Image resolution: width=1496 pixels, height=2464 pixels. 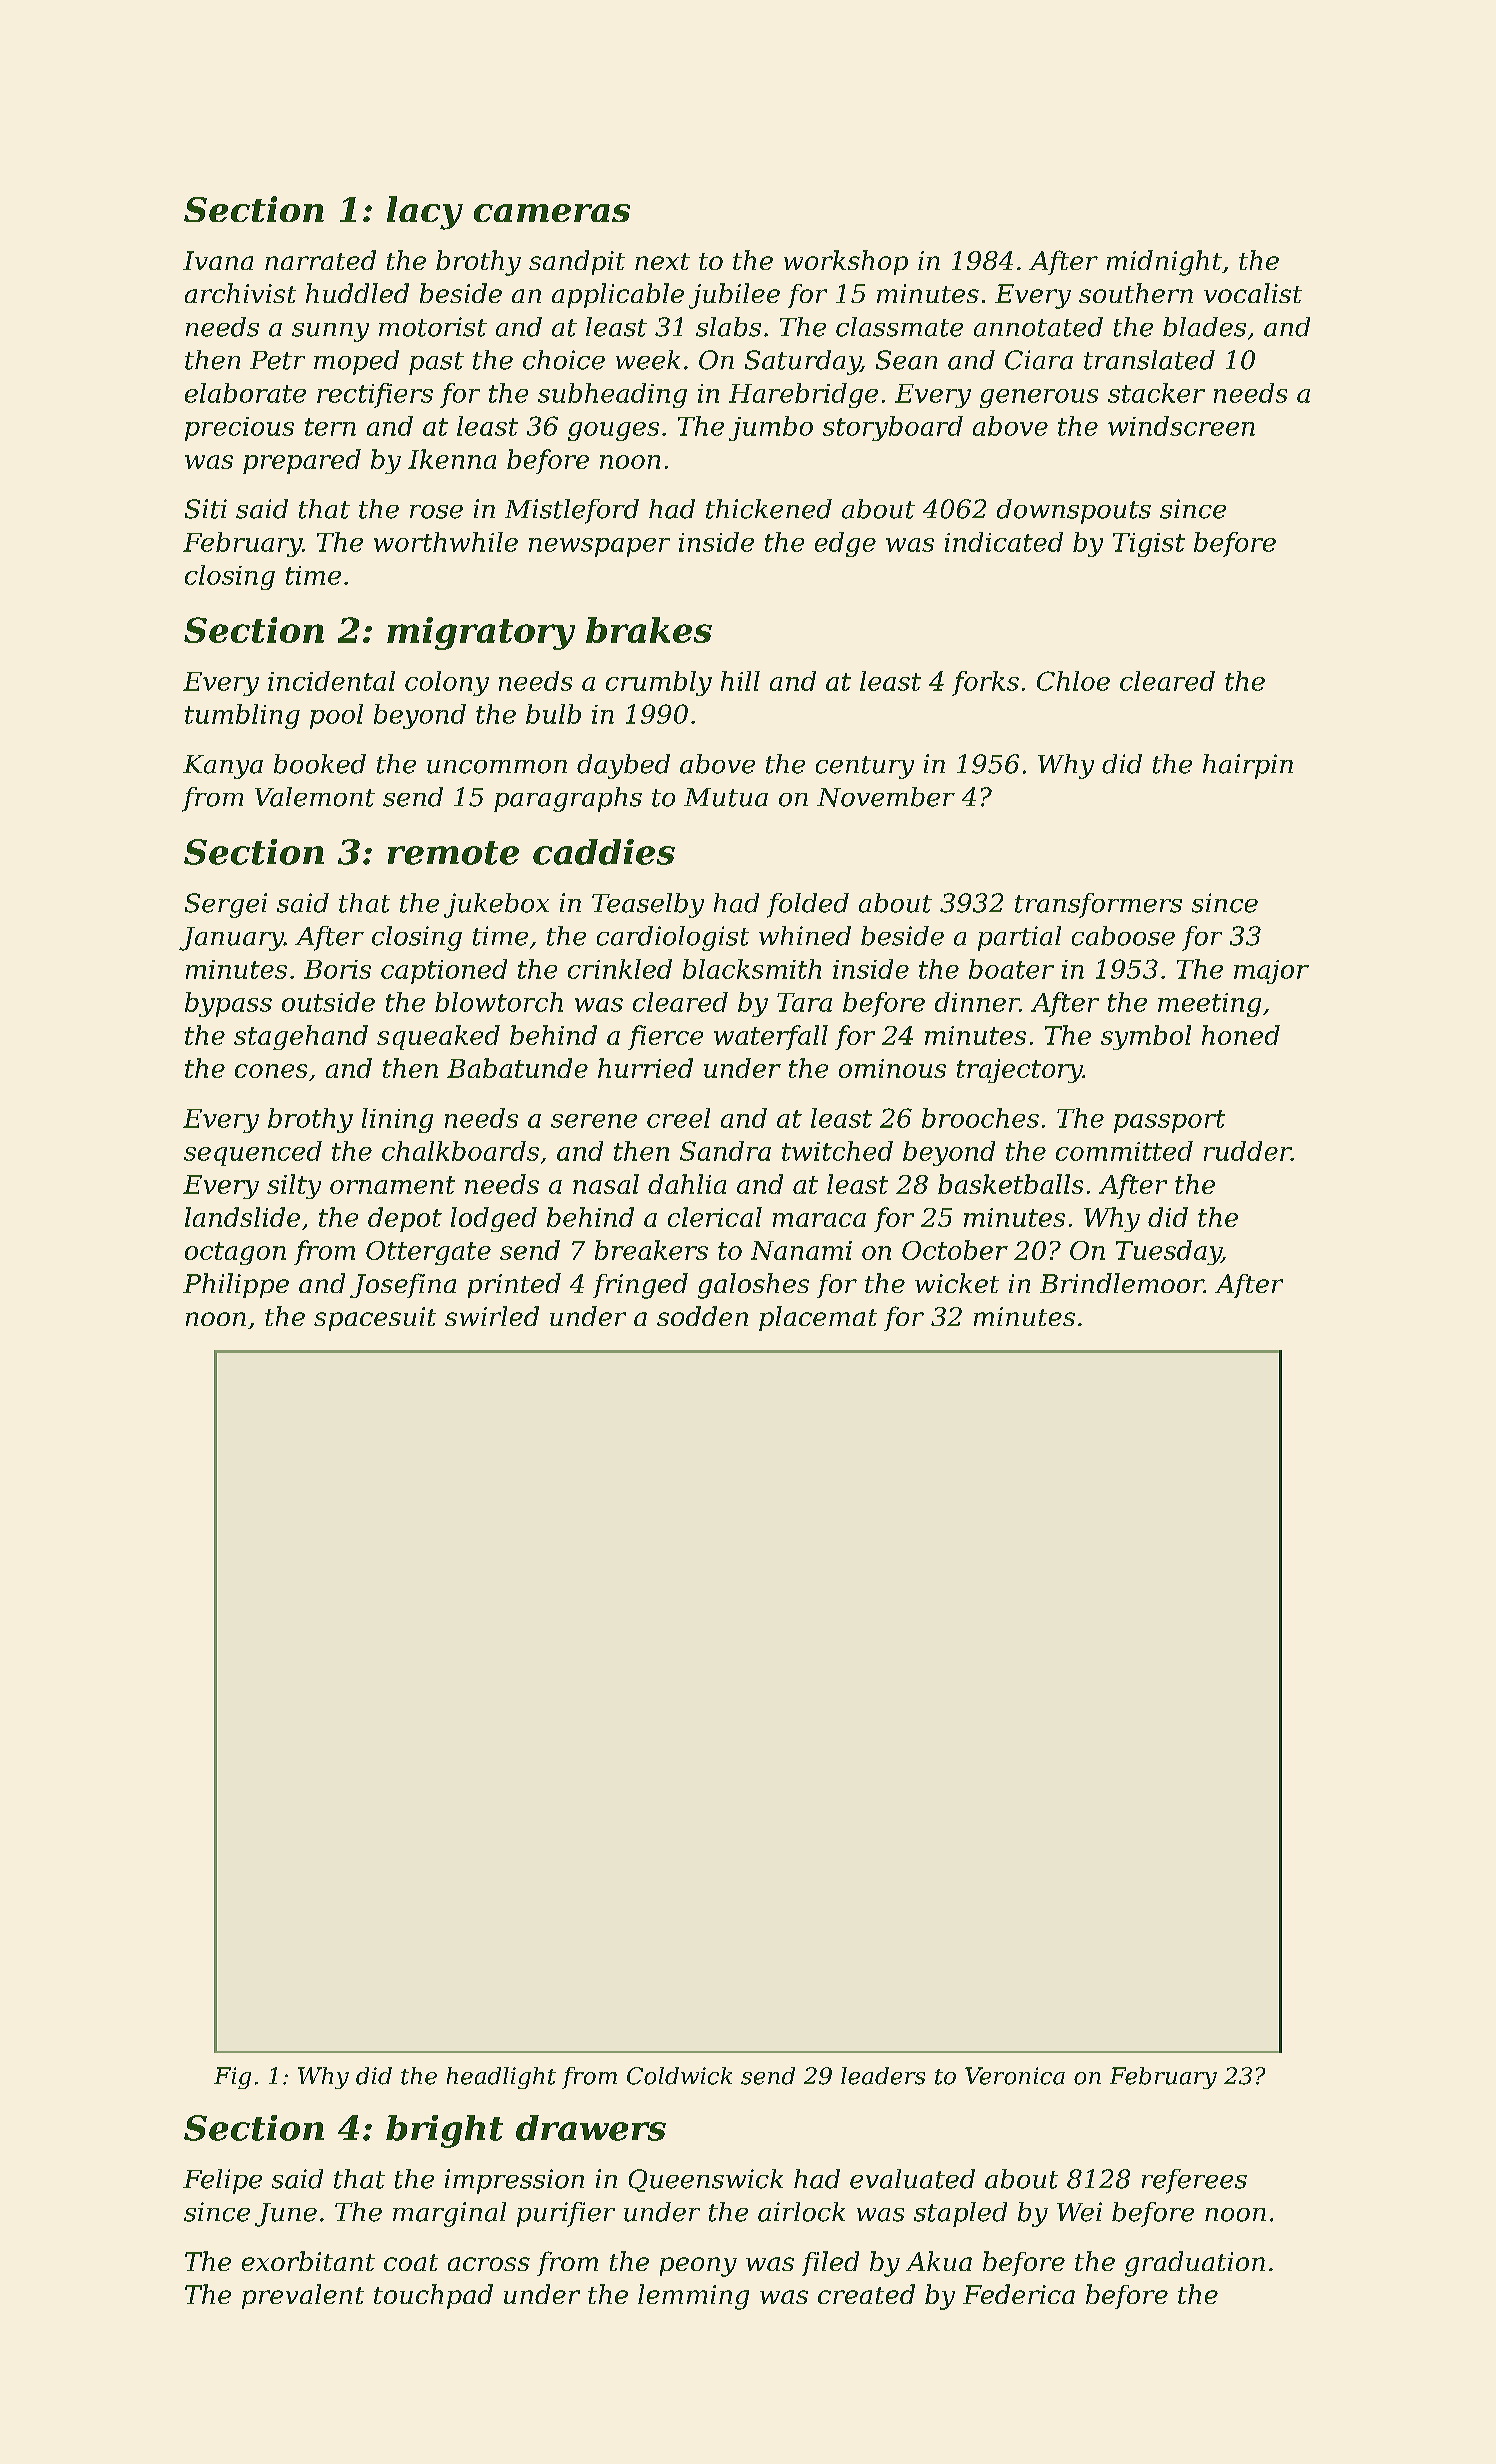 I want to click on honed, so click(x=1241, y=1035).
